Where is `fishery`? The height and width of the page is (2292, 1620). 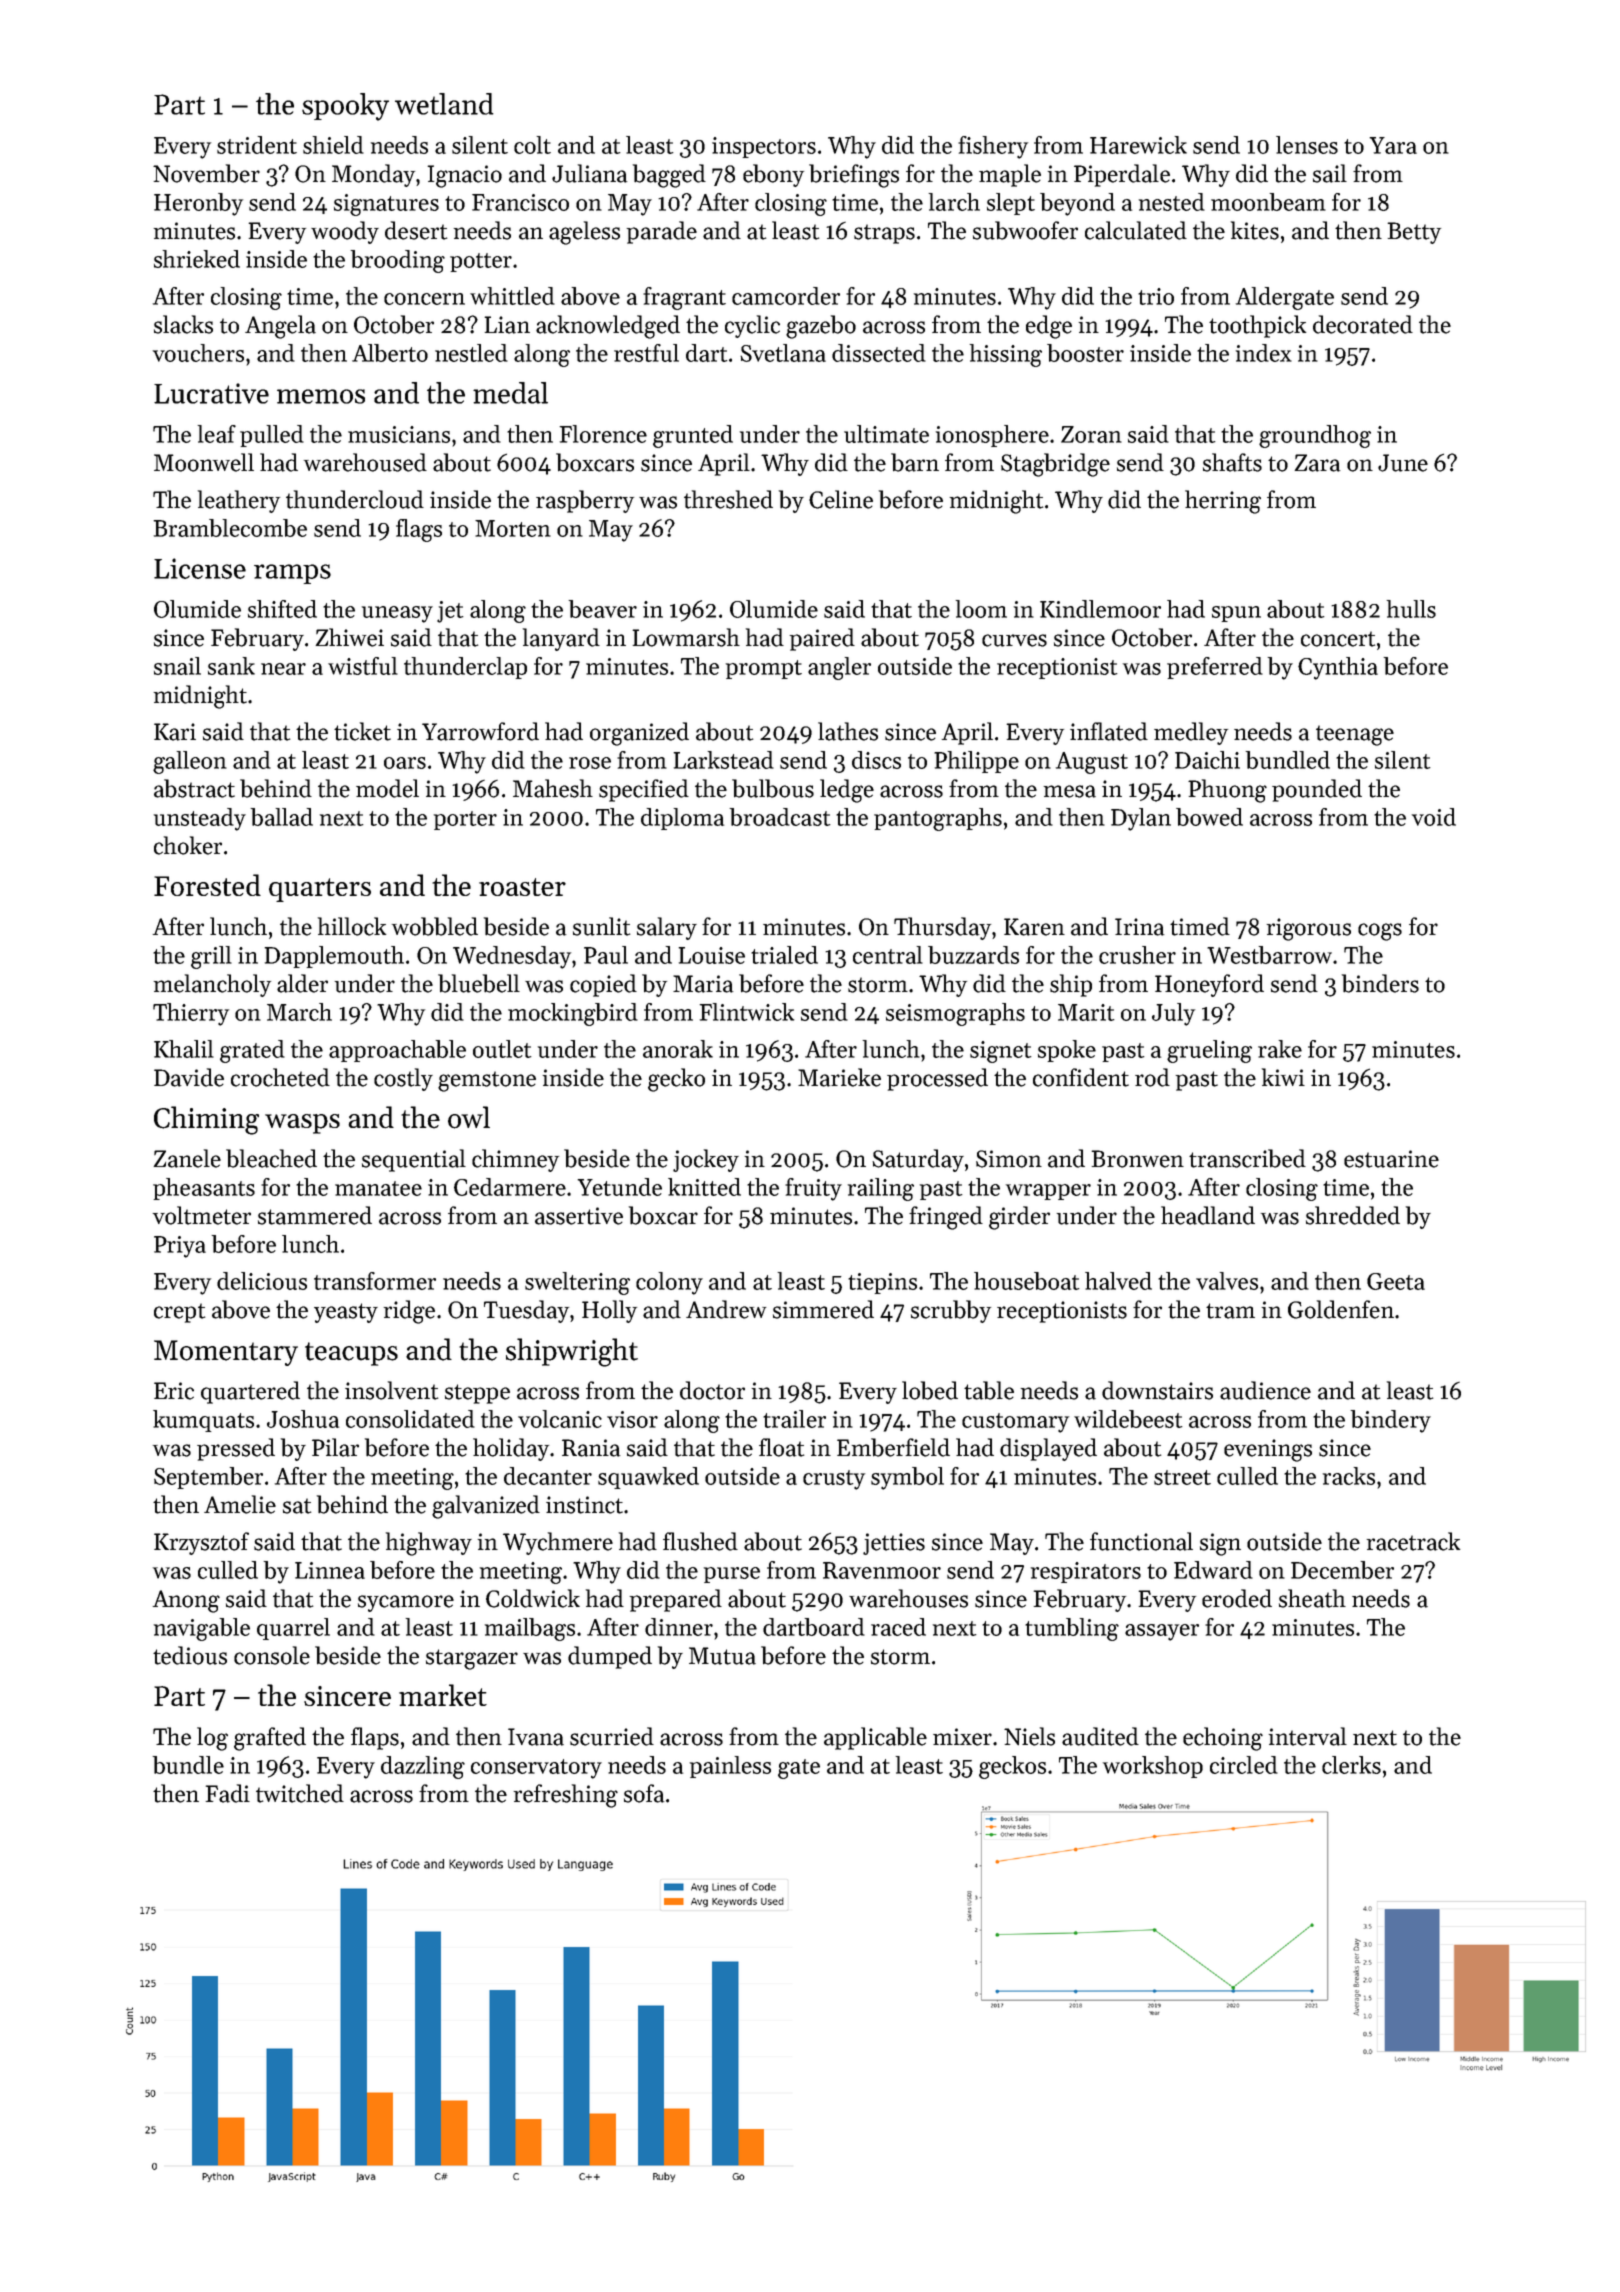
fishery is located at coordinates (993, 147).
